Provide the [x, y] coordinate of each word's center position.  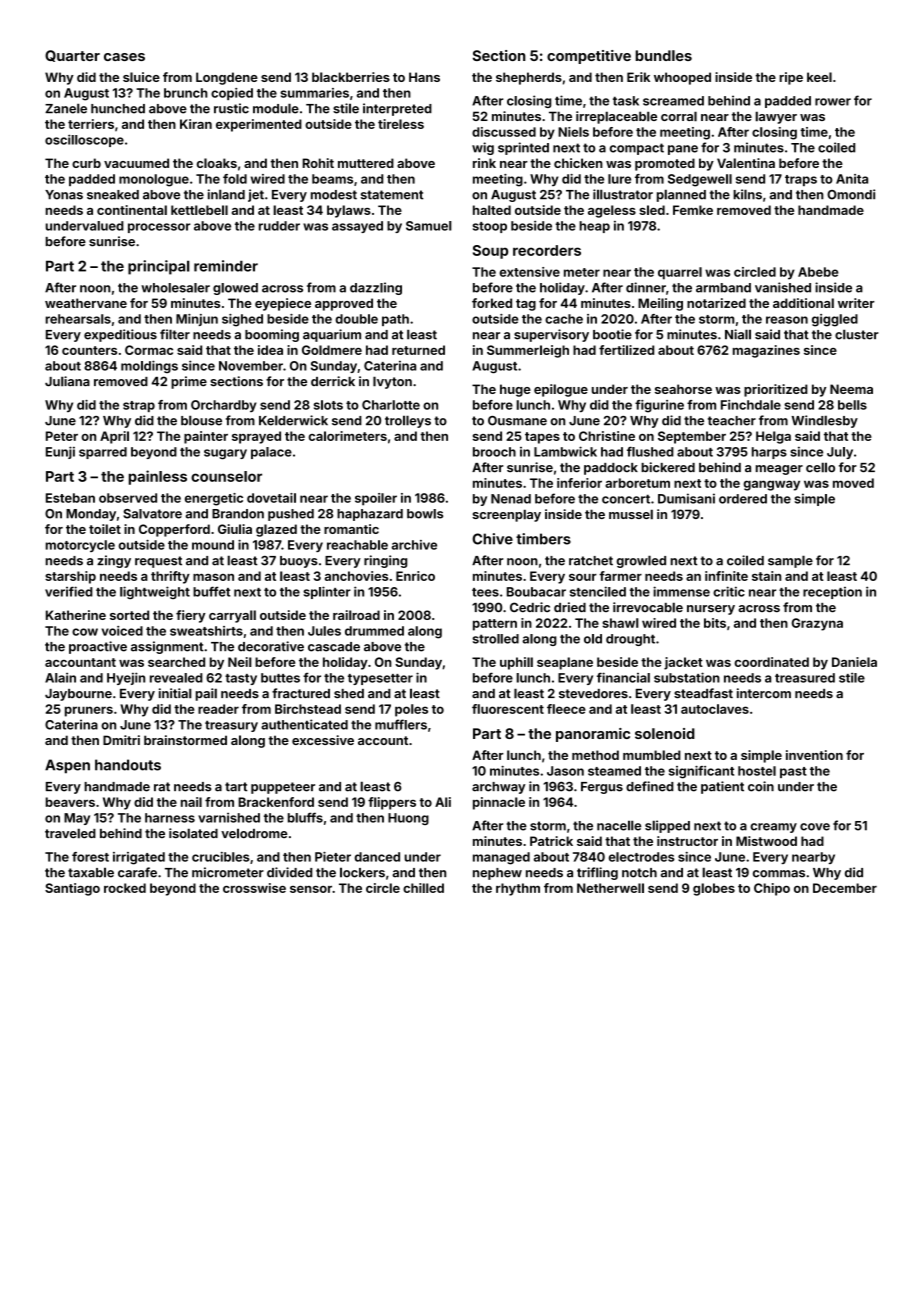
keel [819, 77]
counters [89, 350]
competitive [589, 57]
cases [124, 57]
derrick [333, 381]
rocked [125, 888]
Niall [738, 334]
